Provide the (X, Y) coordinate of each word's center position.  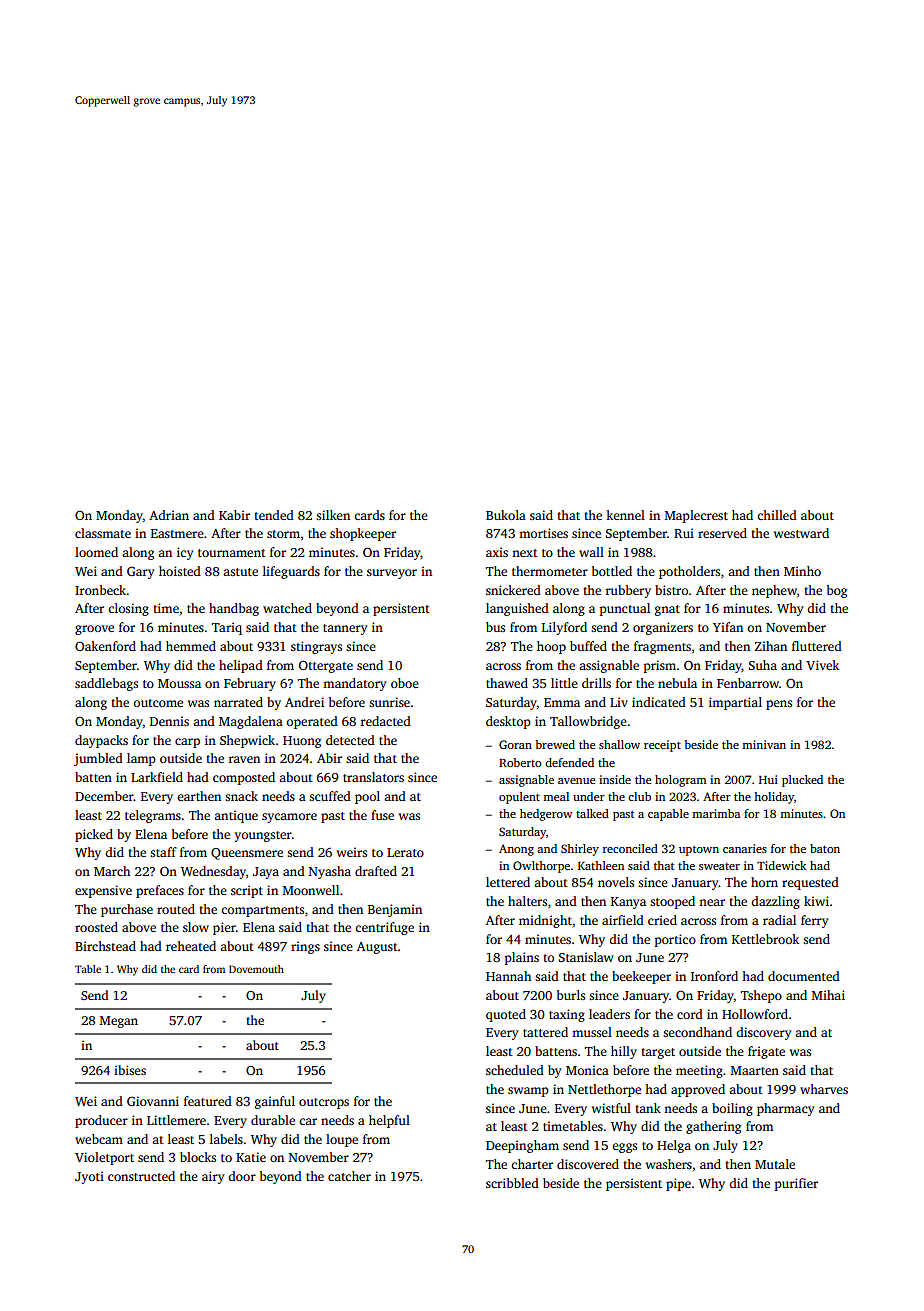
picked (94, 835)
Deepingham (522, 1146)
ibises (130, 1070)
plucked (802, 781)
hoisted (180, 571)
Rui (684, 533)
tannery (345, 629)
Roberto (520, 762)
